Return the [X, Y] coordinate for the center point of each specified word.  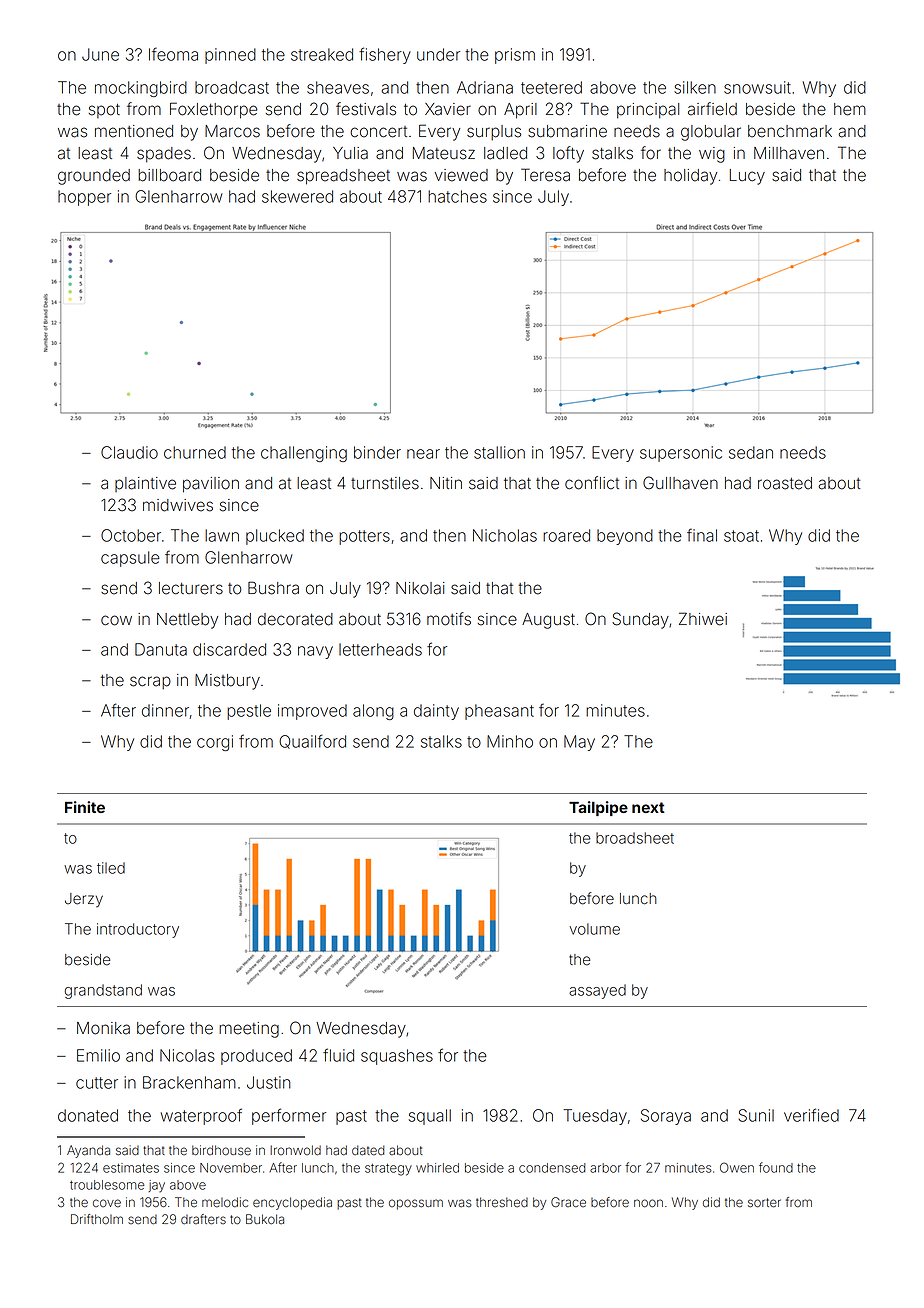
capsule [130, 559]
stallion [499, 452]
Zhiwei [703, 619]
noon [648, 1203]
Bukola [265, 1219]
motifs [449, 619]
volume [594, 929]
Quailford [312, 741]
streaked [322, 54]
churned [195, 452]
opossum [416, 1204]
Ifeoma [173, 54]
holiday [690, 177]
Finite [85, 807]
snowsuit [757, 87]
